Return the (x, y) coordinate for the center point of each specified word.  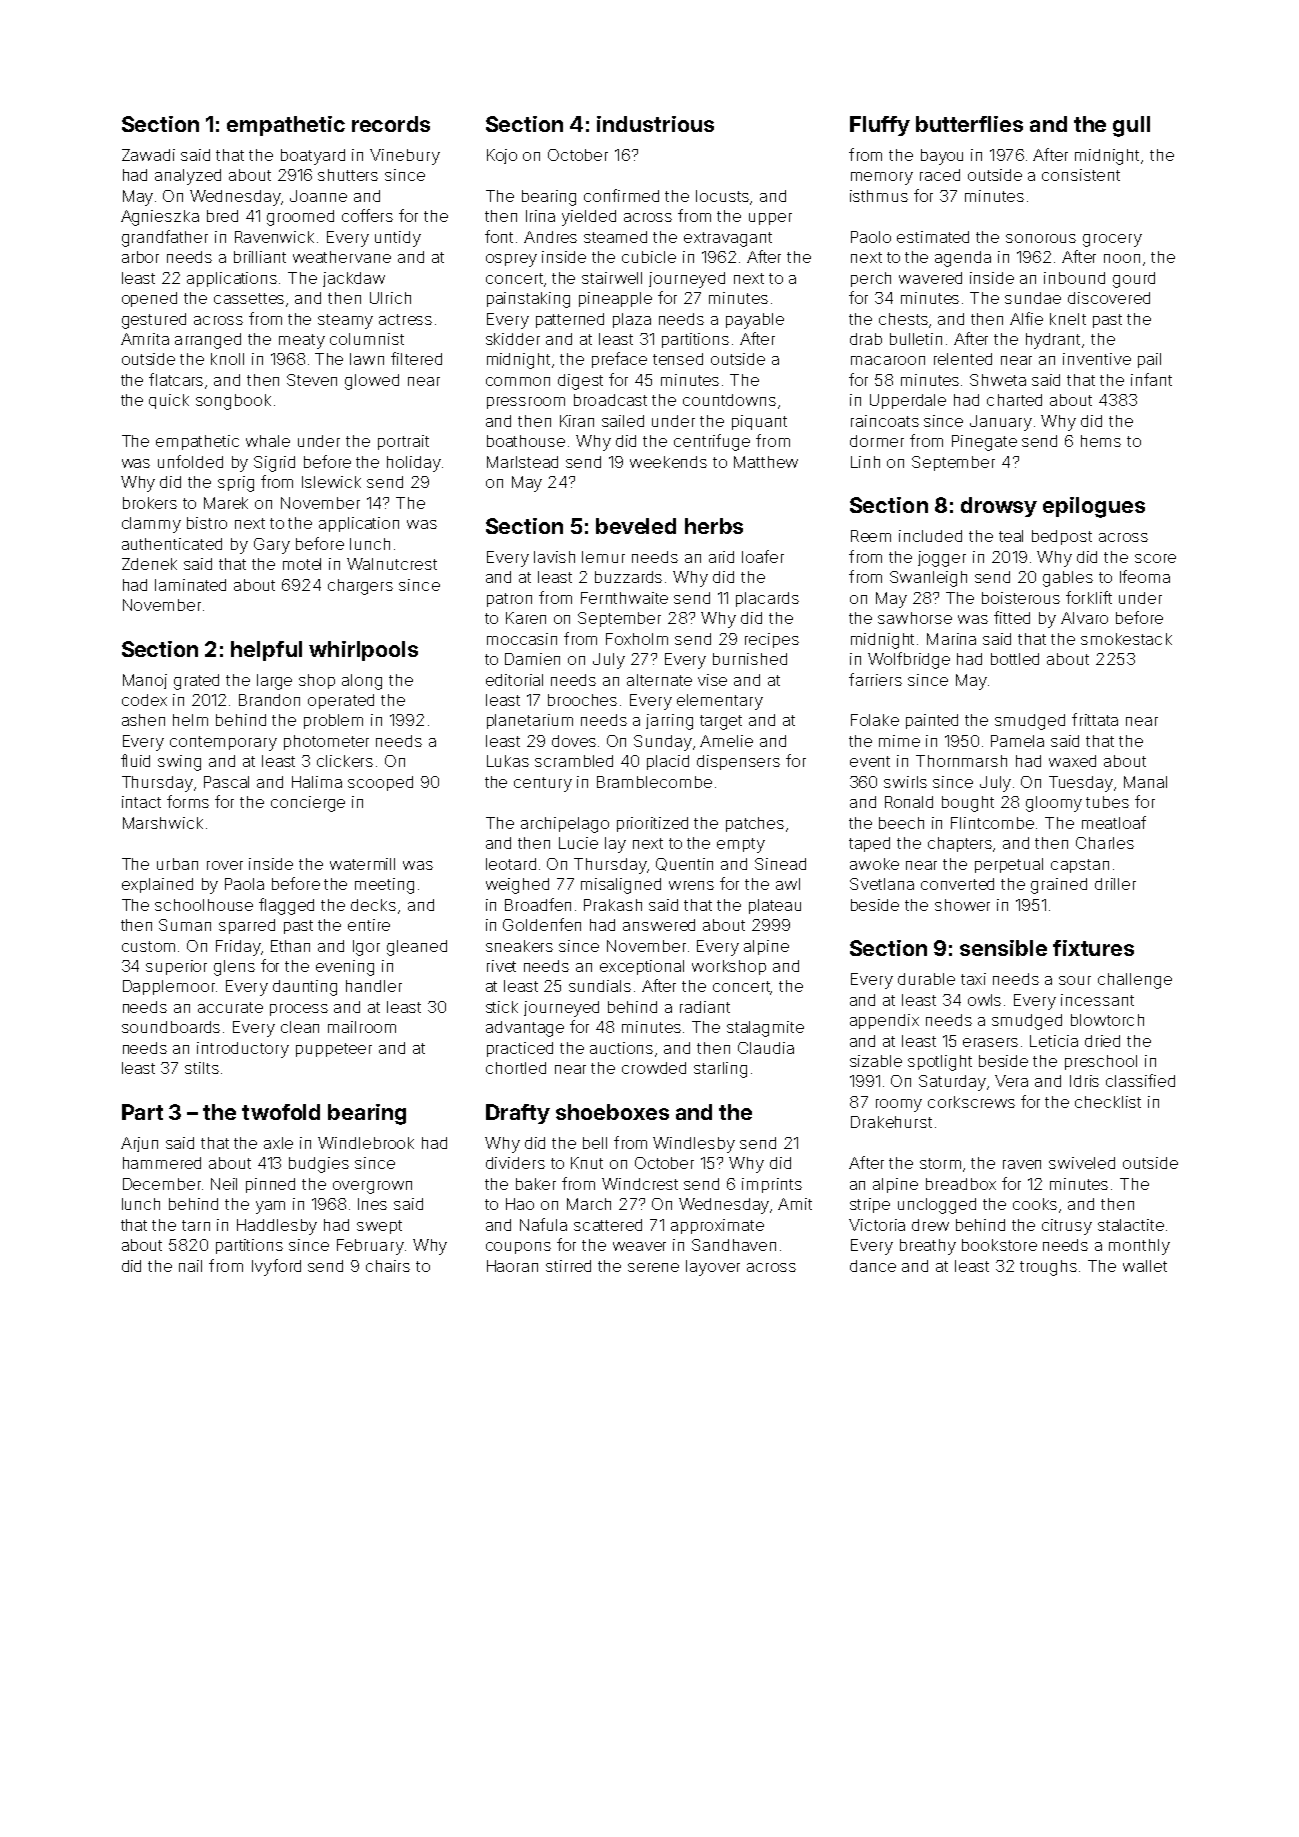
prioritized (652, 824)
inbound (1074, 278)
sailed (623, 421)
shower (962, 905)
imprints (772, 1185)
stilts (202, 1068)
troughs (1048, 1268)
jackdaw (354, 279)
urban (177, 864)
